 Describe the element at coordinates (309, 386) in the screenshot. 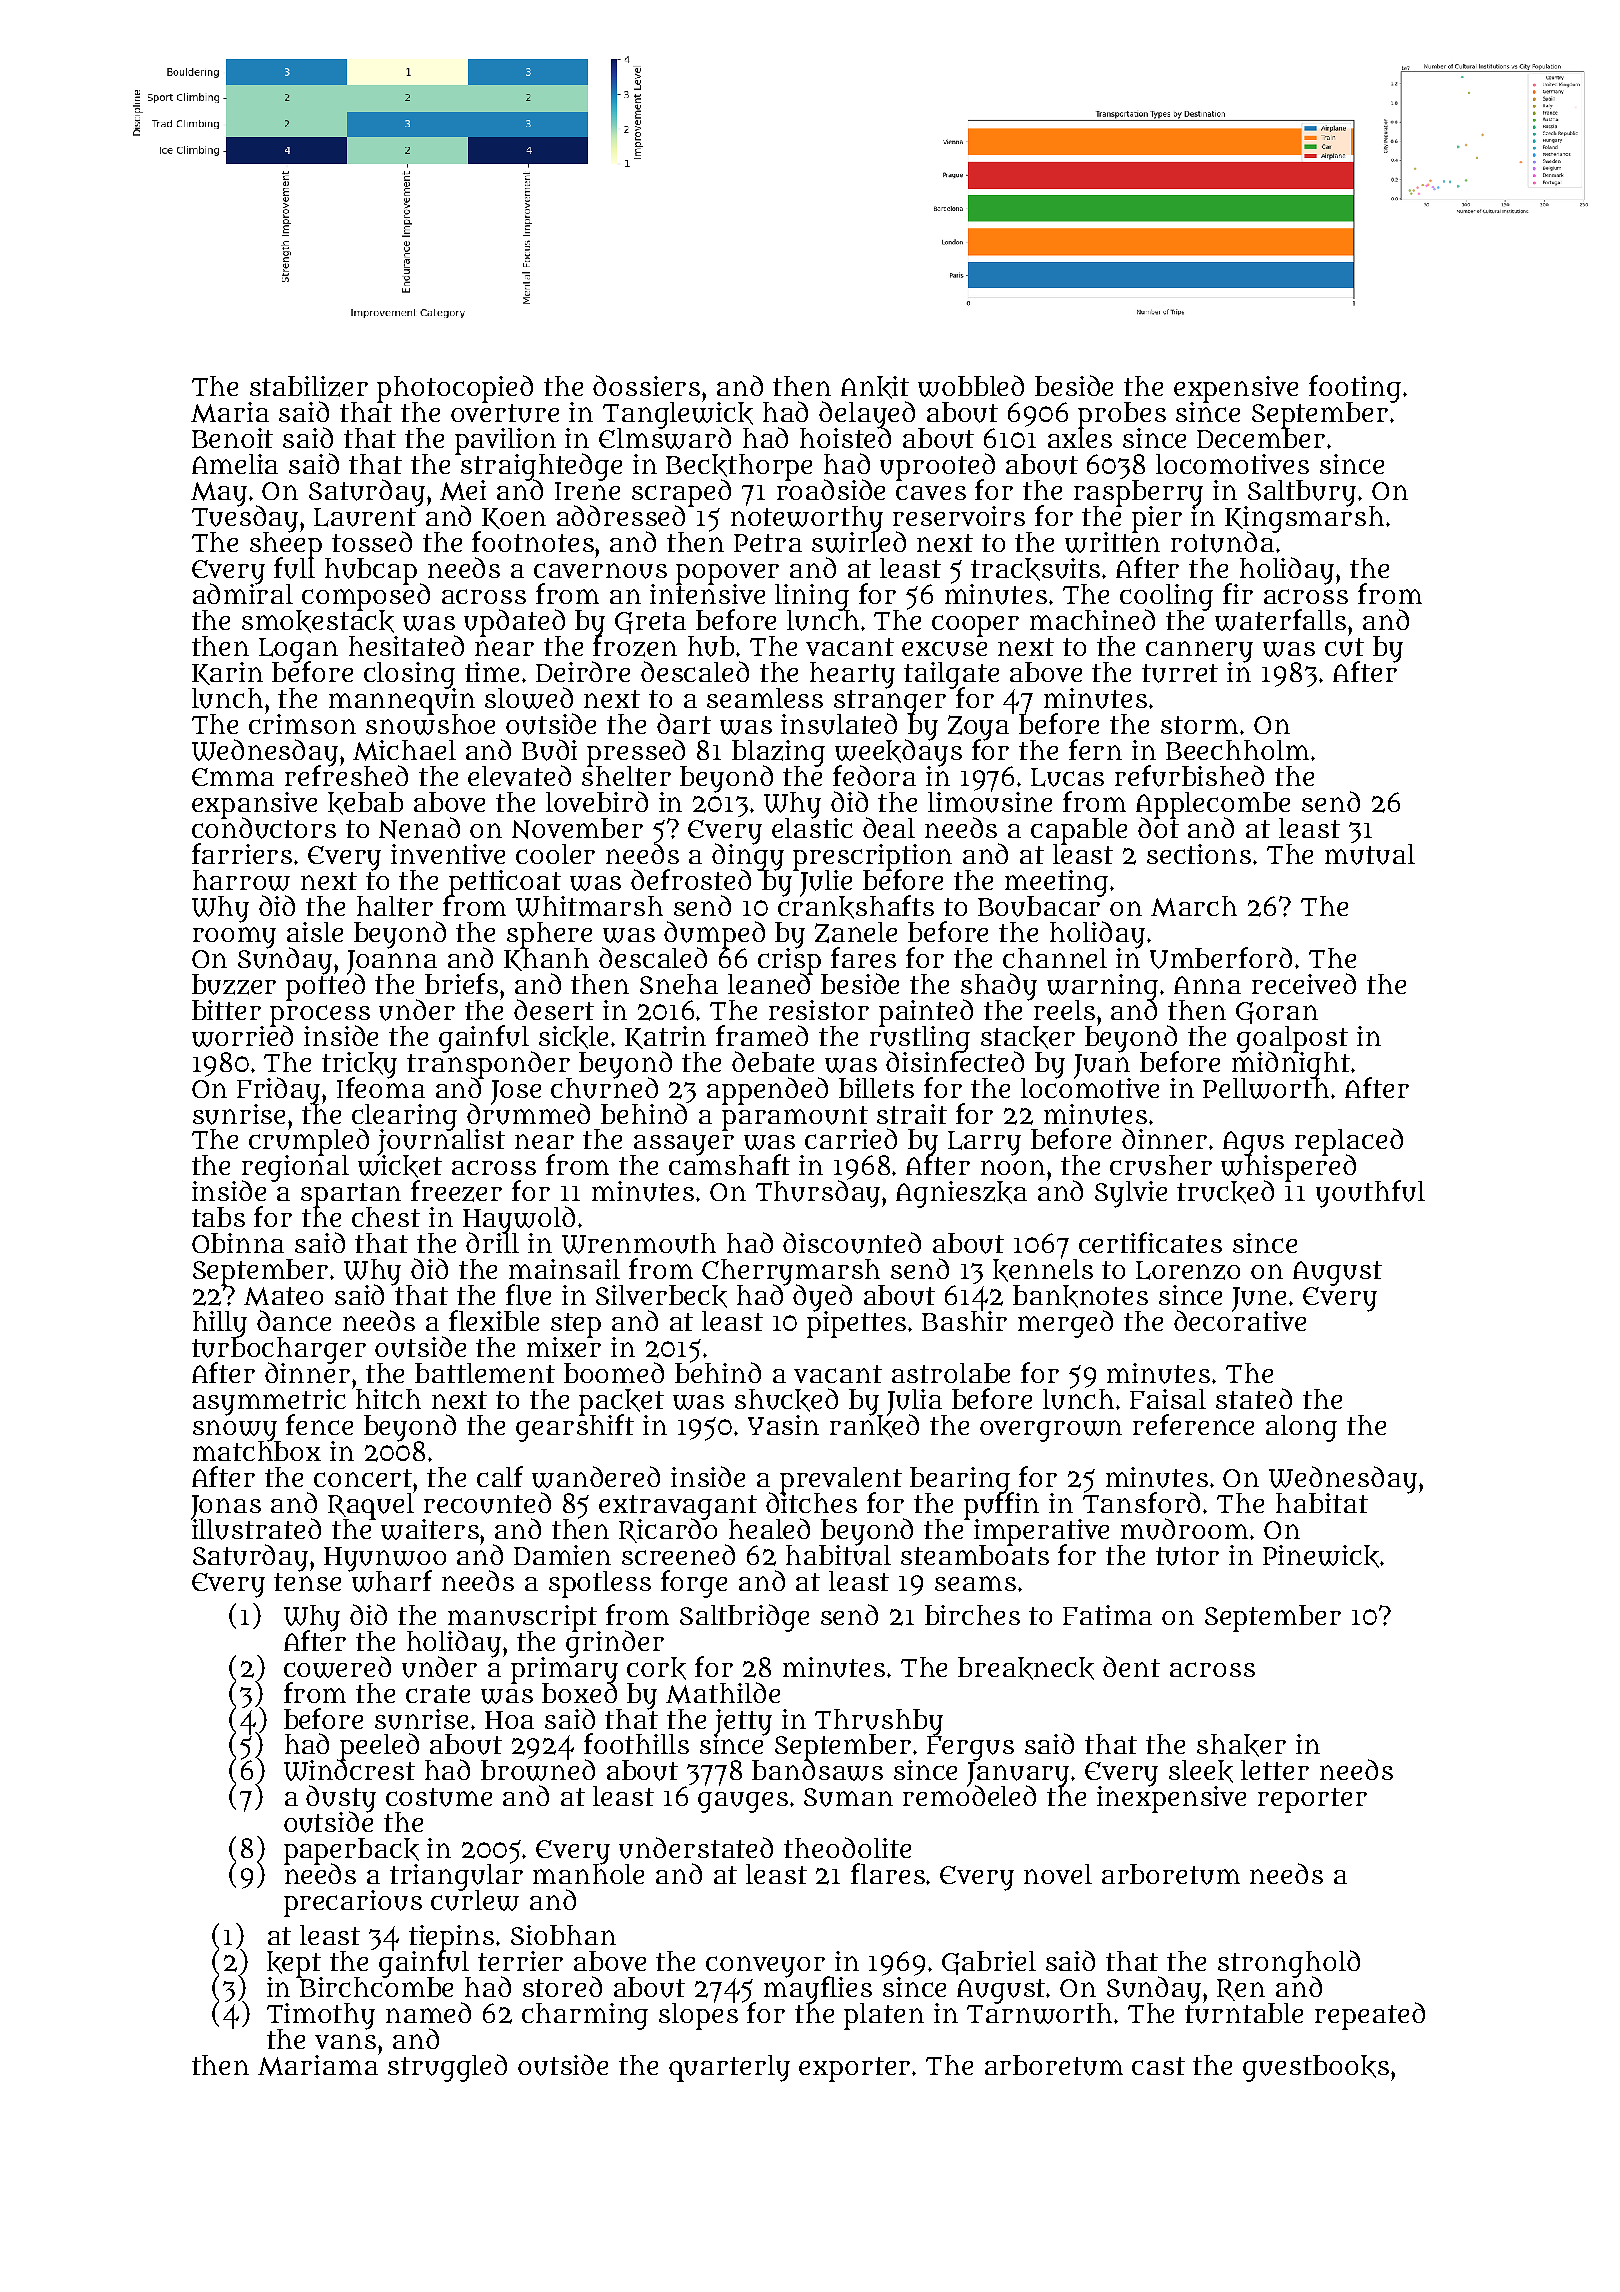

I see `stabilizer` at that location.
